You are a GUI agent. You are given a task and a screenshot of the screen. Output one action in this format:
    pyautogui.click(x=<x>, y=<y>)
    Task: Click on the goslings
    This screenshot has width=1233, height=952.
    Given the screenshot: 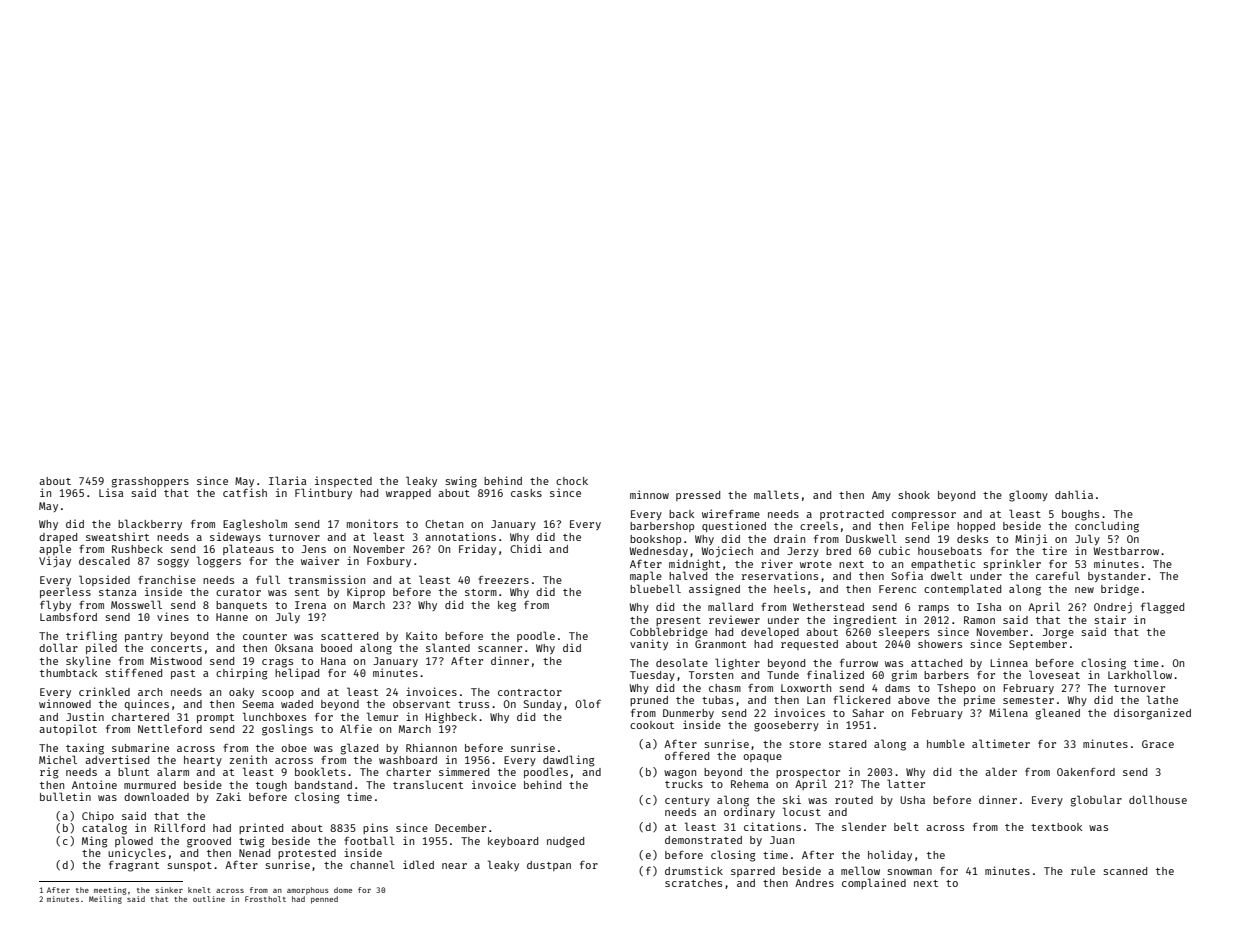 What is the action you would take?
    pyautogui.click(x=287, y=730)
